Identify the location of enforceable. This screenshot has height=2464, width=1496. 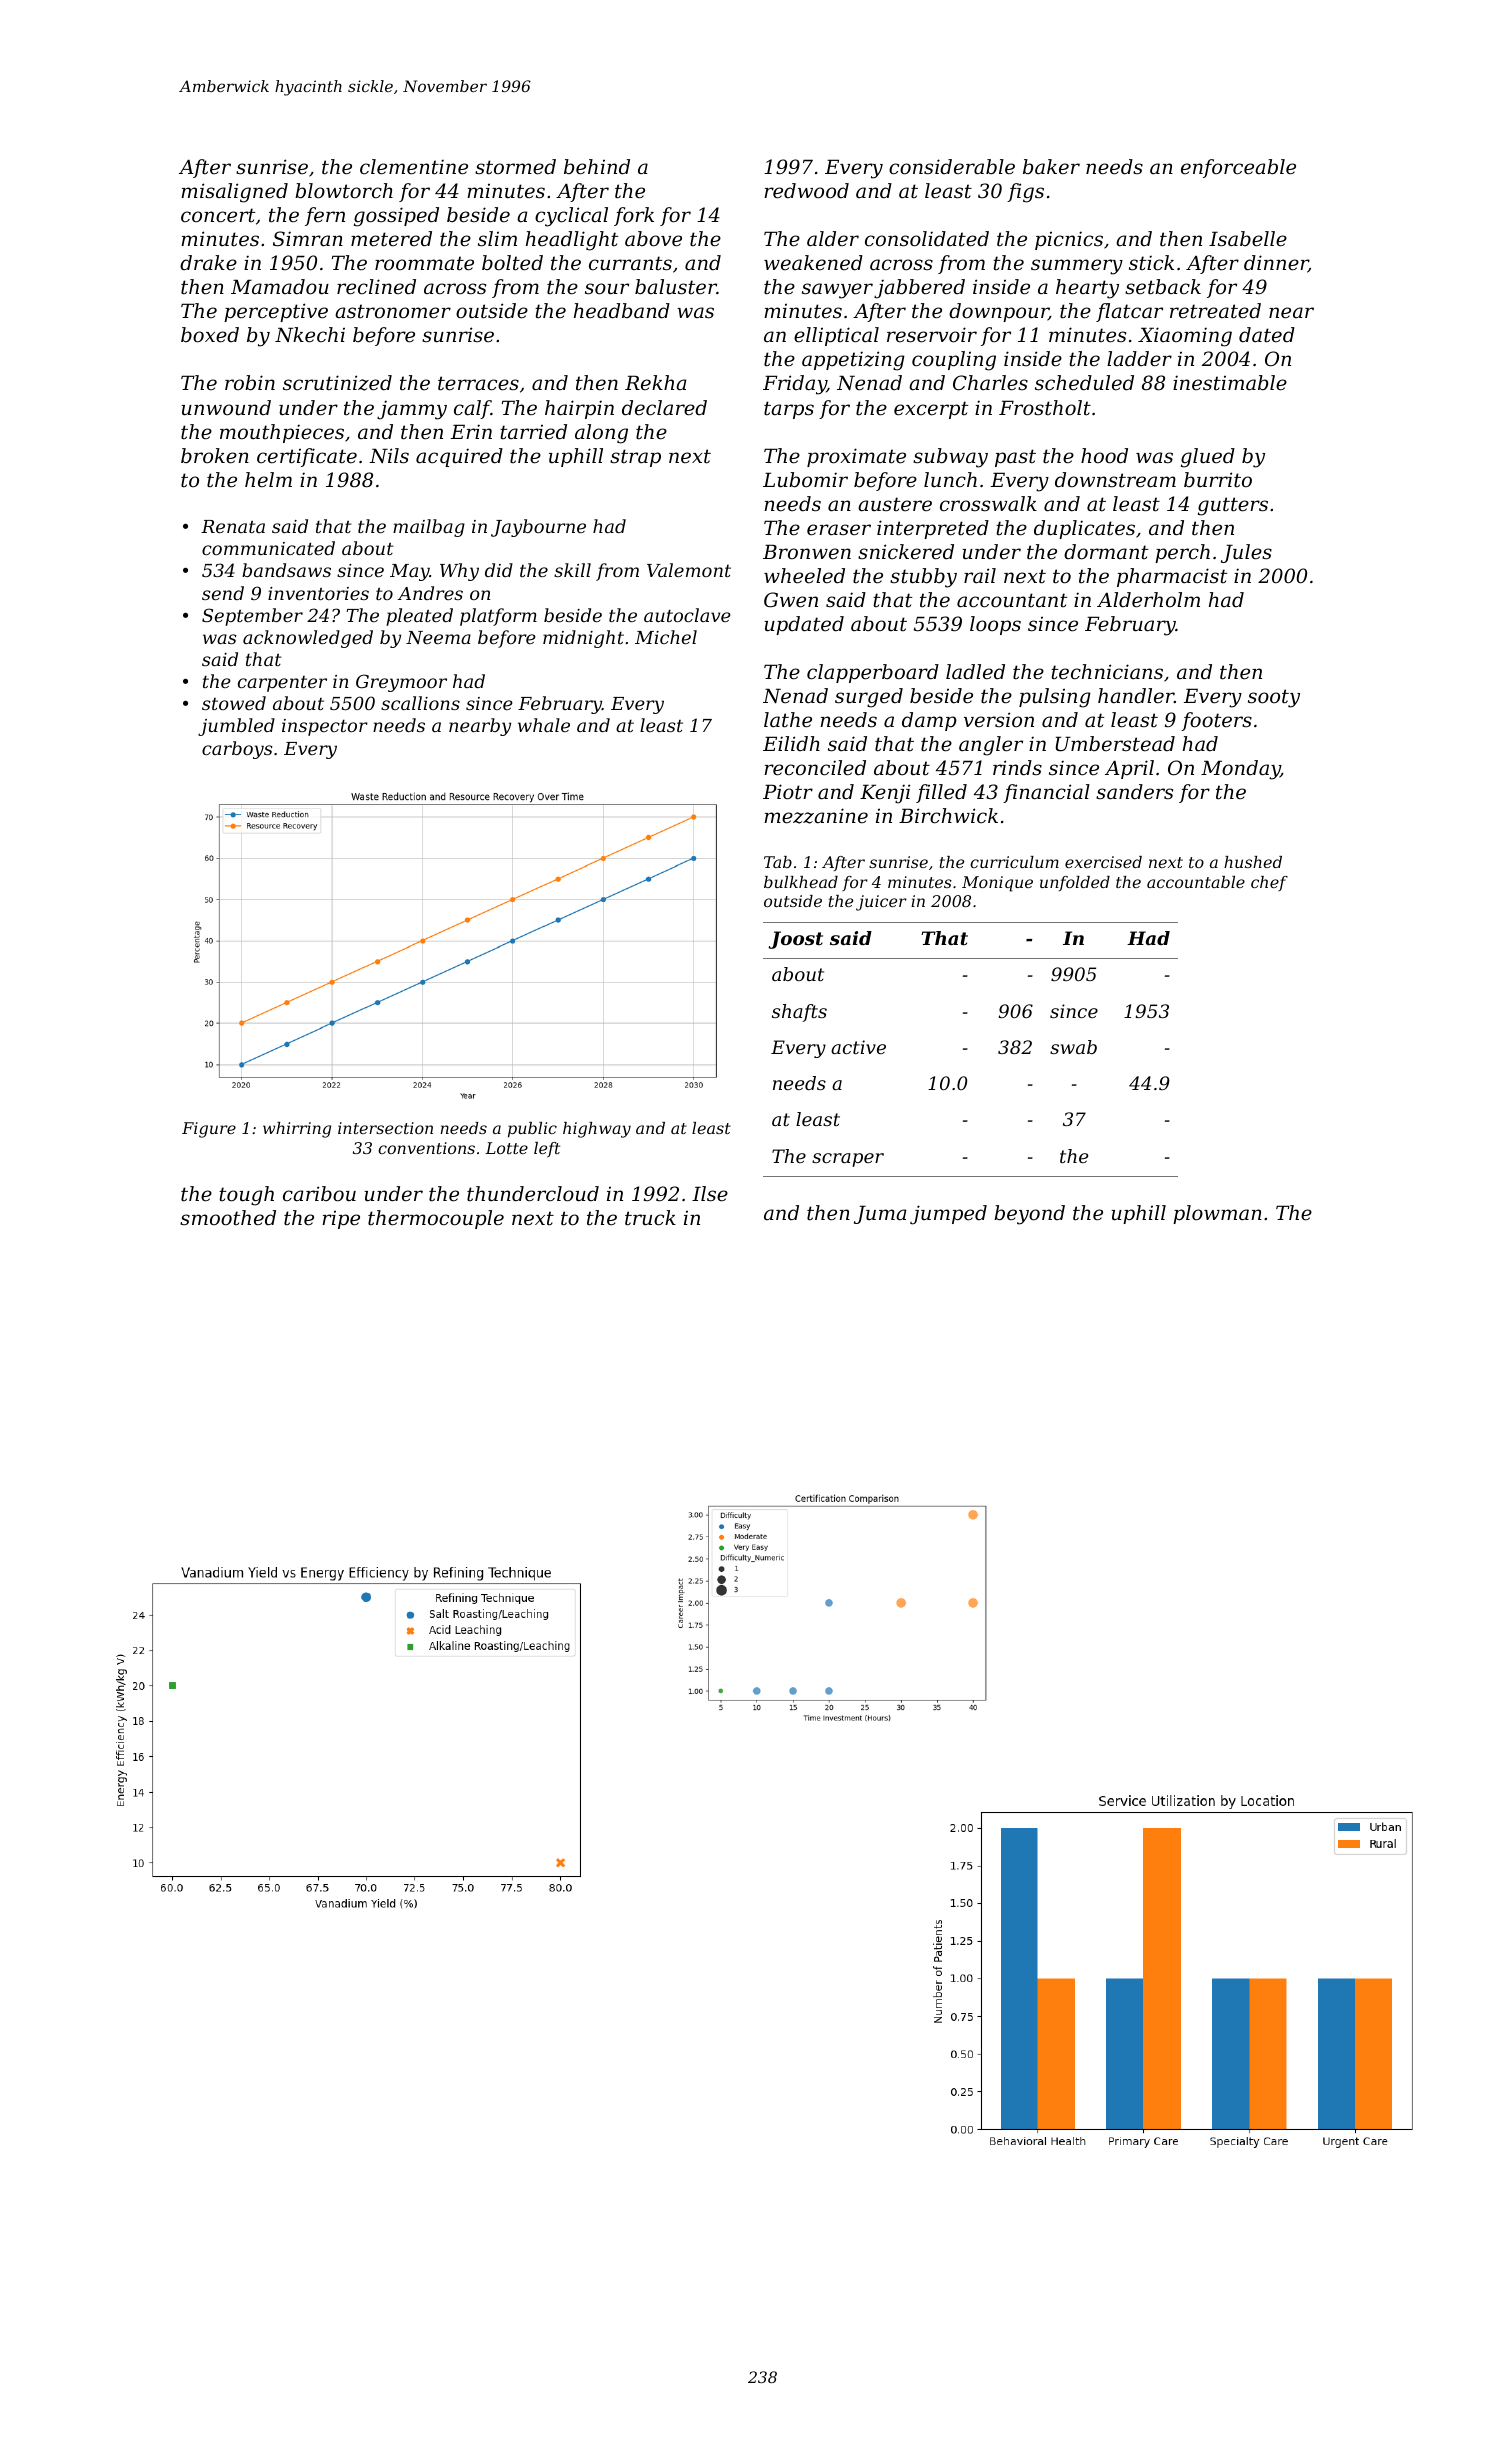
(1238, 168).
